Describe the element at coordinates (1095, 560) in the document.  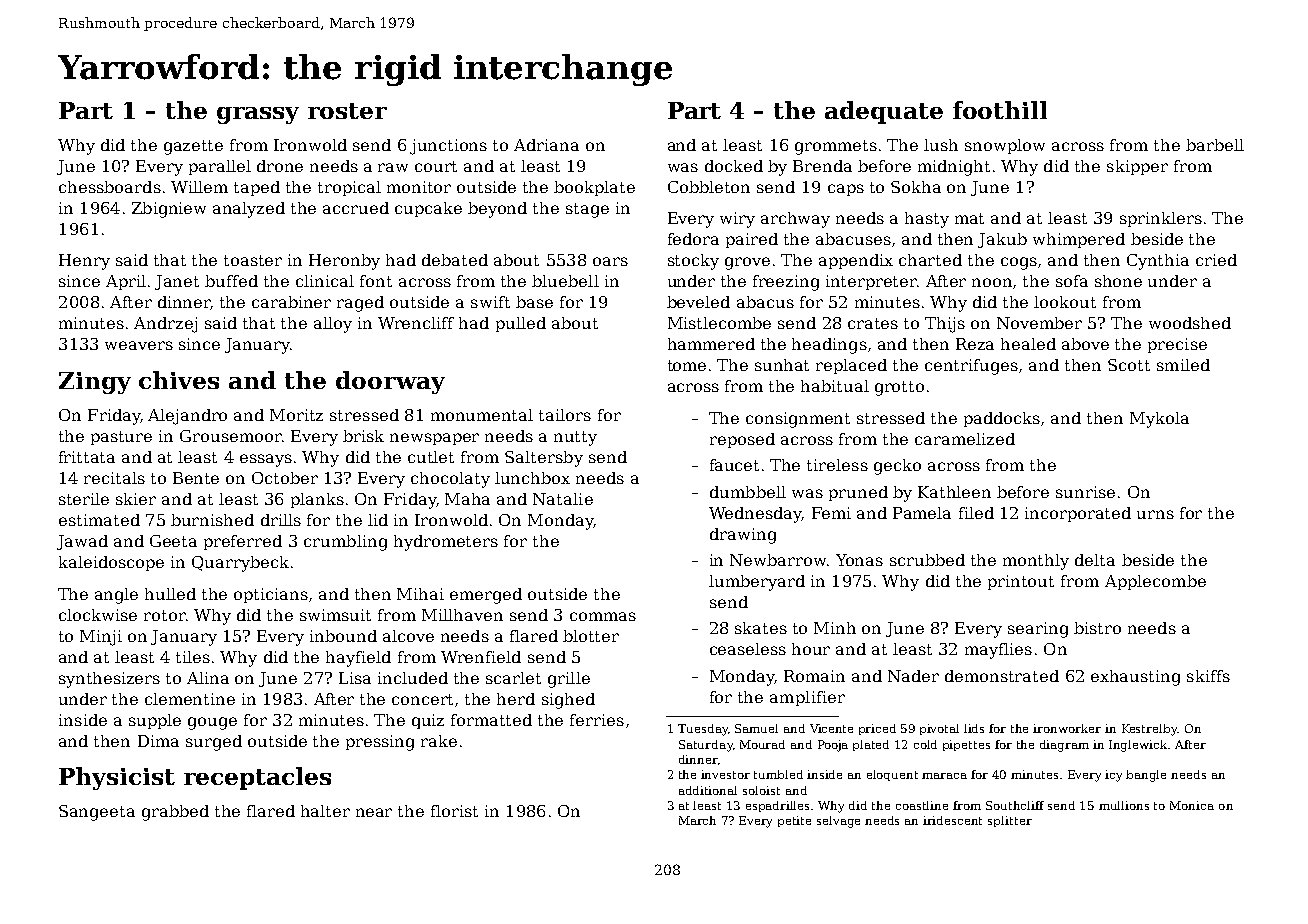
I see `delta` at that location.
